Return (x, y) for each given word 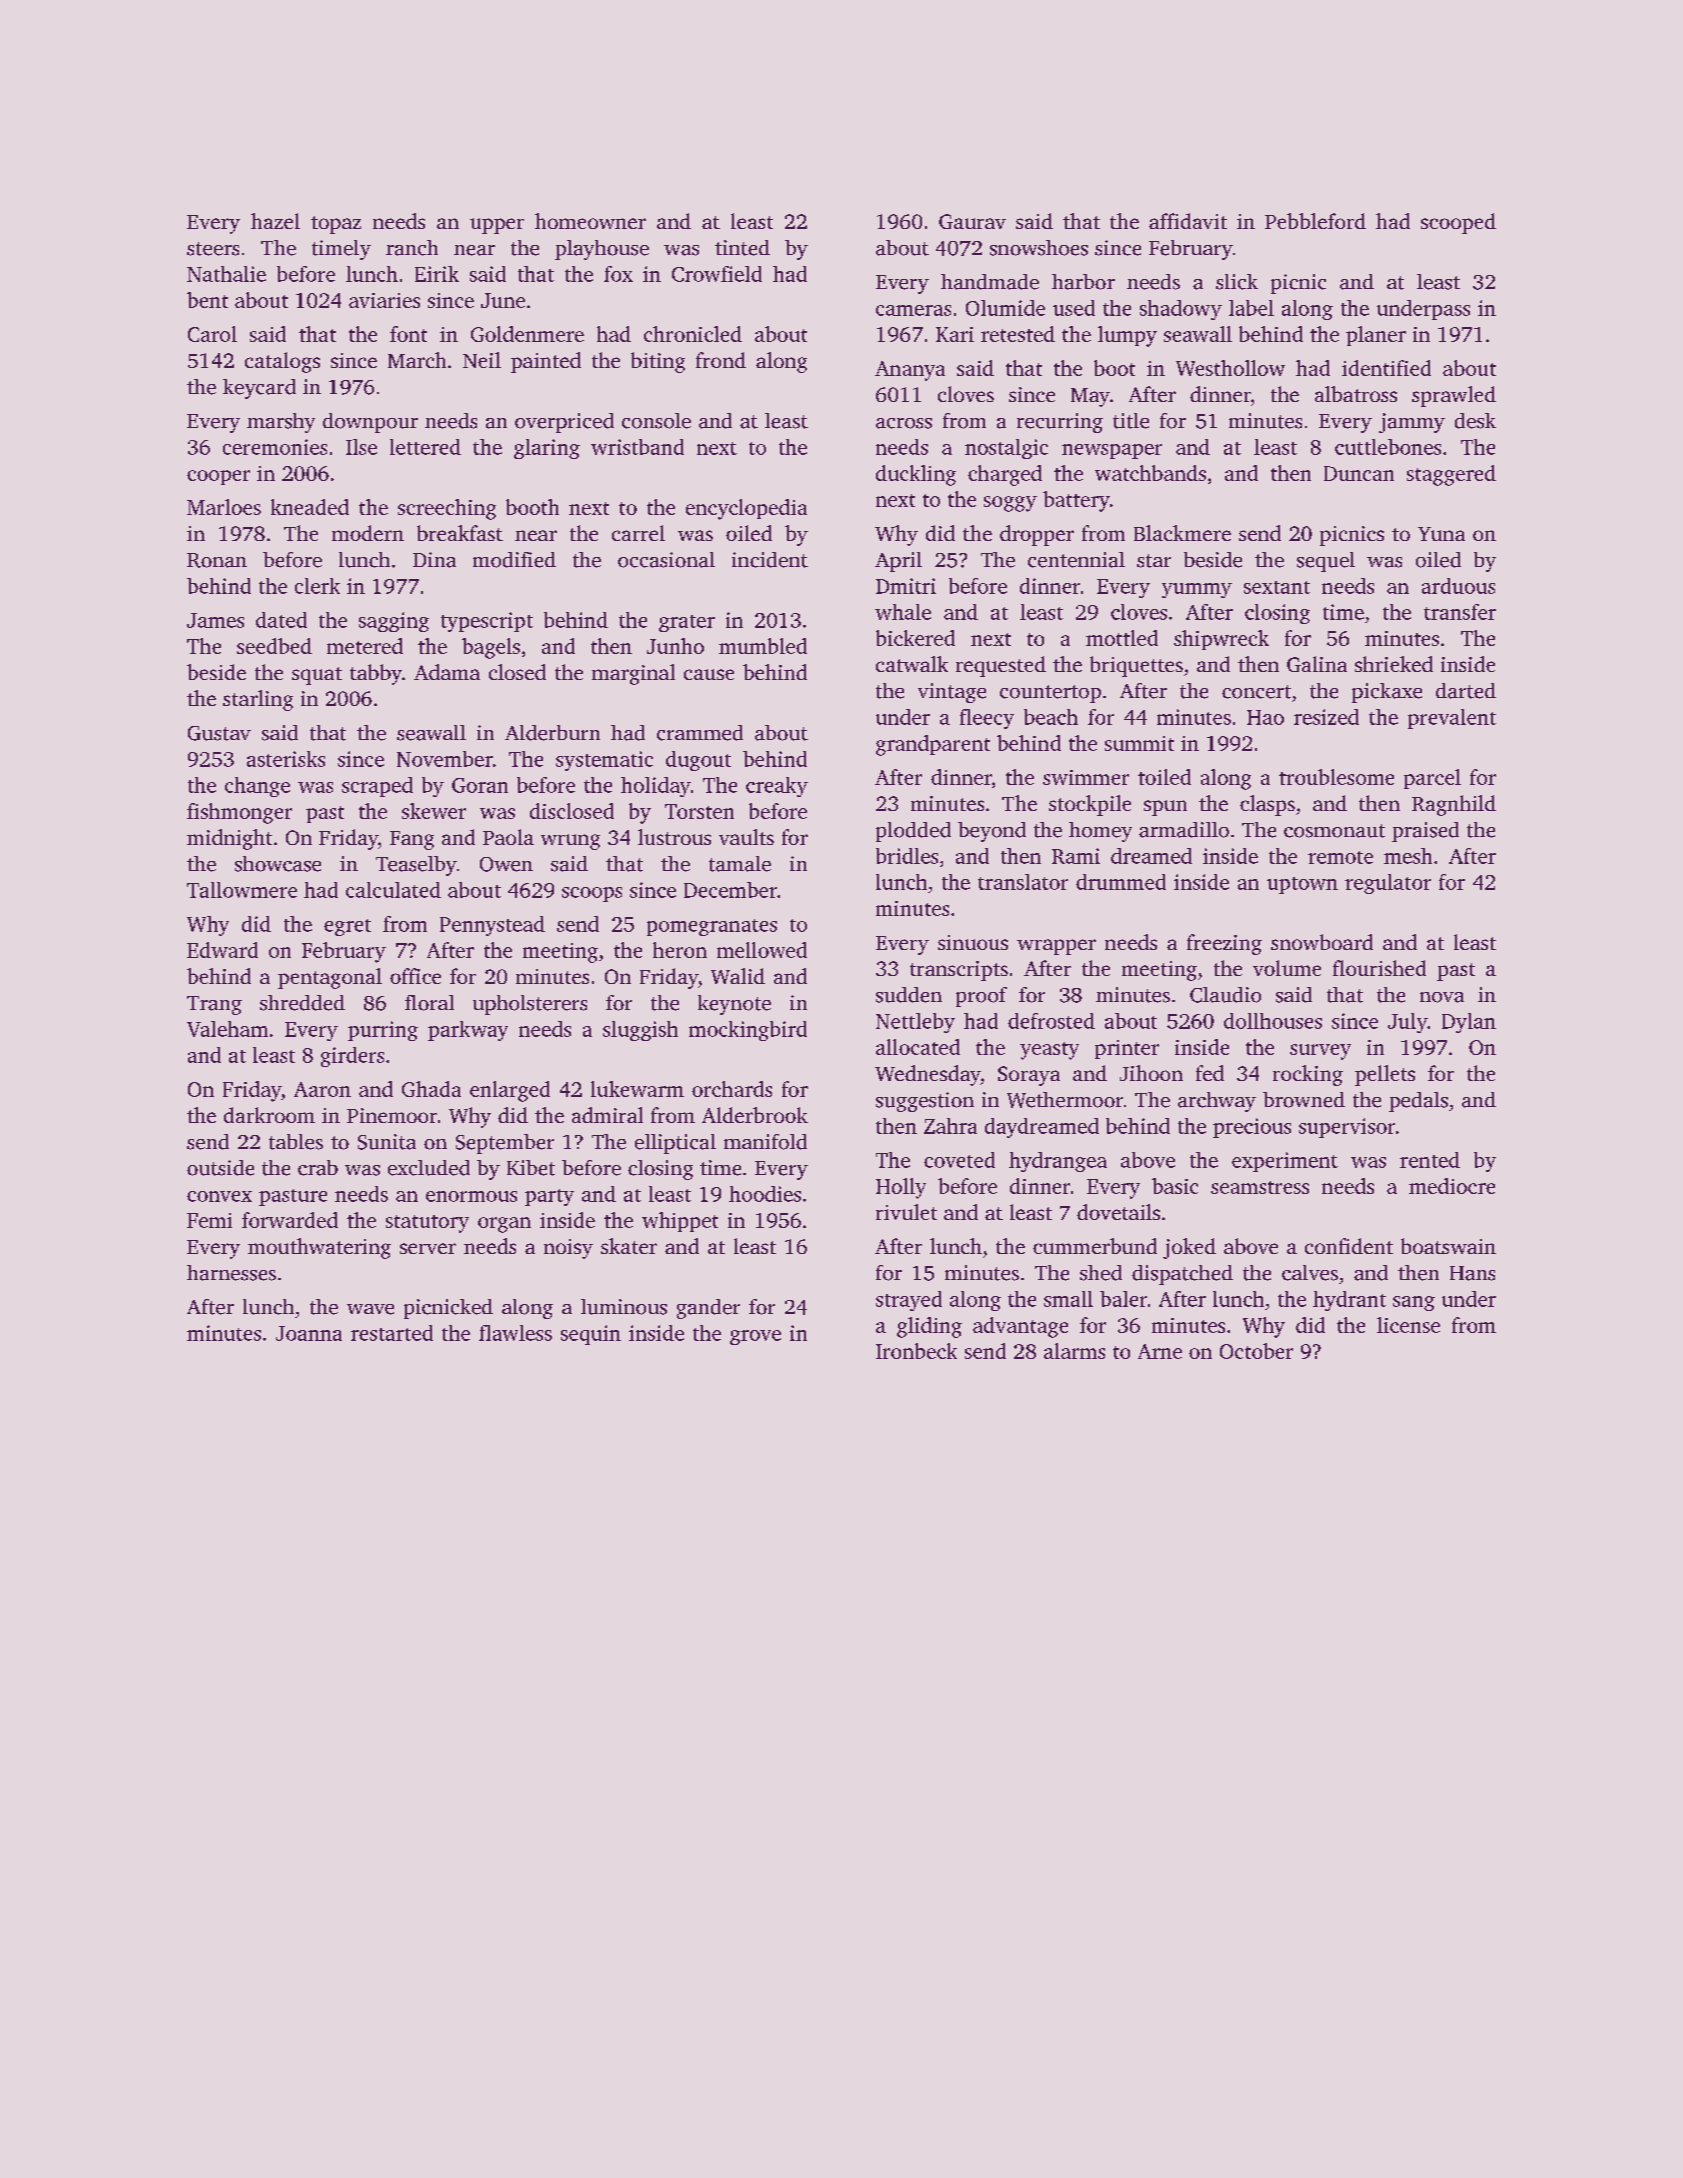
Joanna (309, 1333)
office (415, 976)
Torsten (699, 811)
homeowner (590, 221)
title (1131, 421)
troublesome (1336, 777)
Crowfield (717, 274)
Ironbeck (916, 1351)
